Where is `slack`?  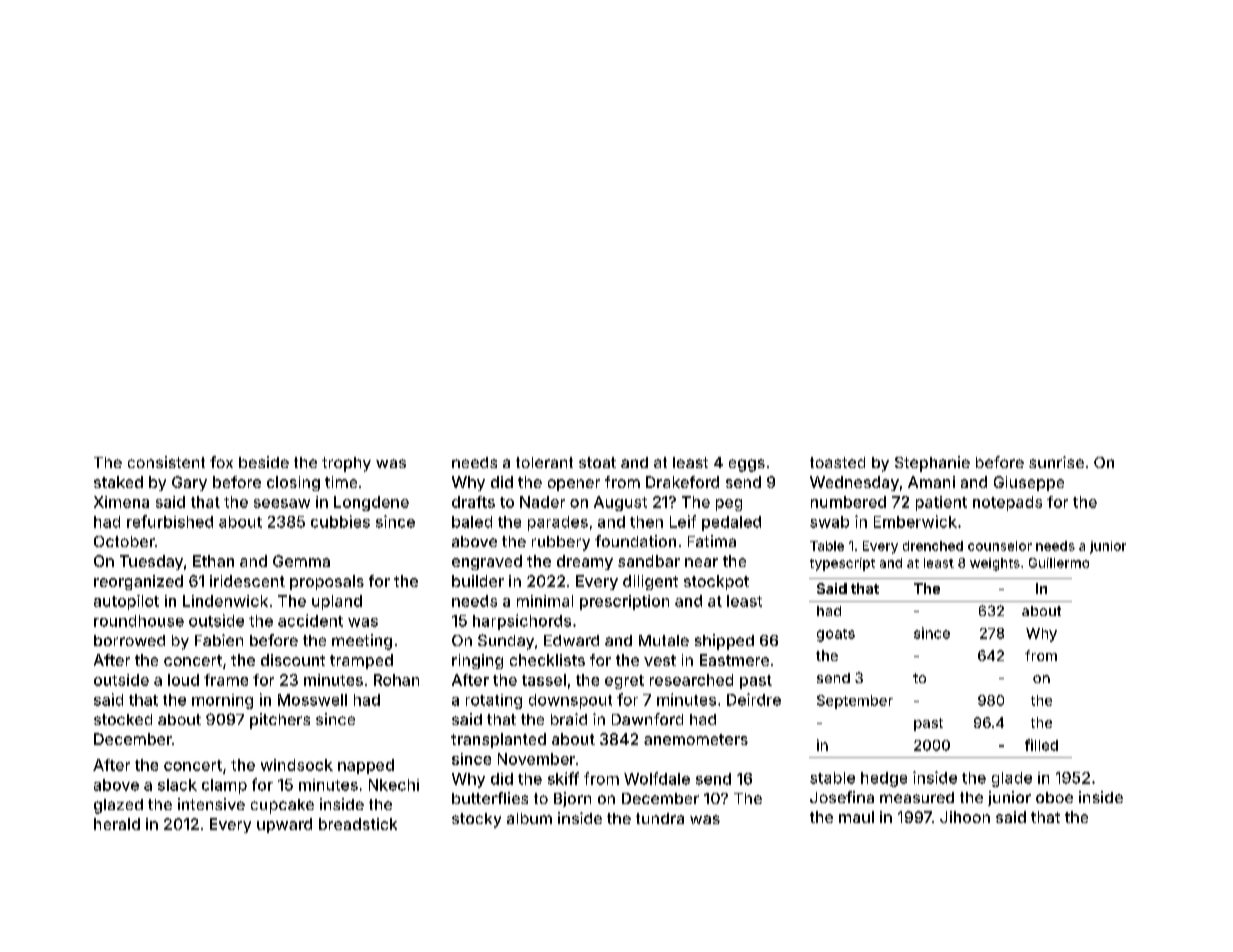 slack is located at coordinates (177, 785).
